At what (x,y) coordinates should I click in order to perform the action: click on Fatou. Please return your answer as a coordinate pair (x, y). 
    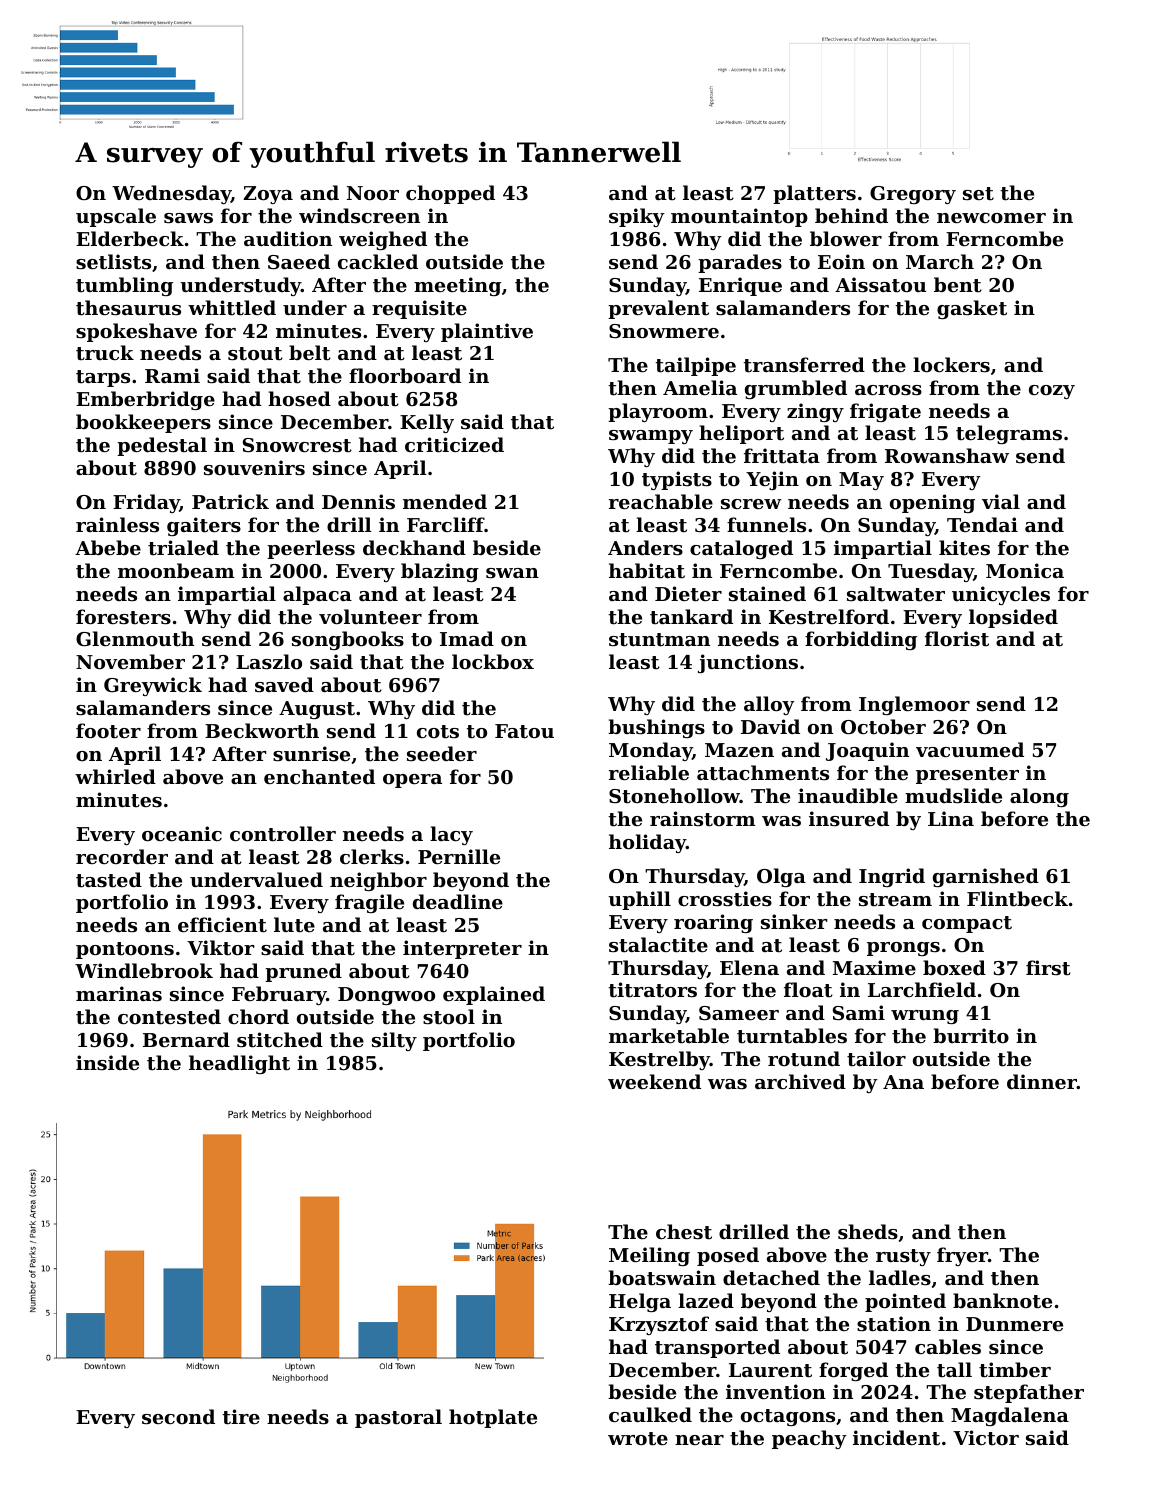
    Looking at the image, I should click on (524, 731).
